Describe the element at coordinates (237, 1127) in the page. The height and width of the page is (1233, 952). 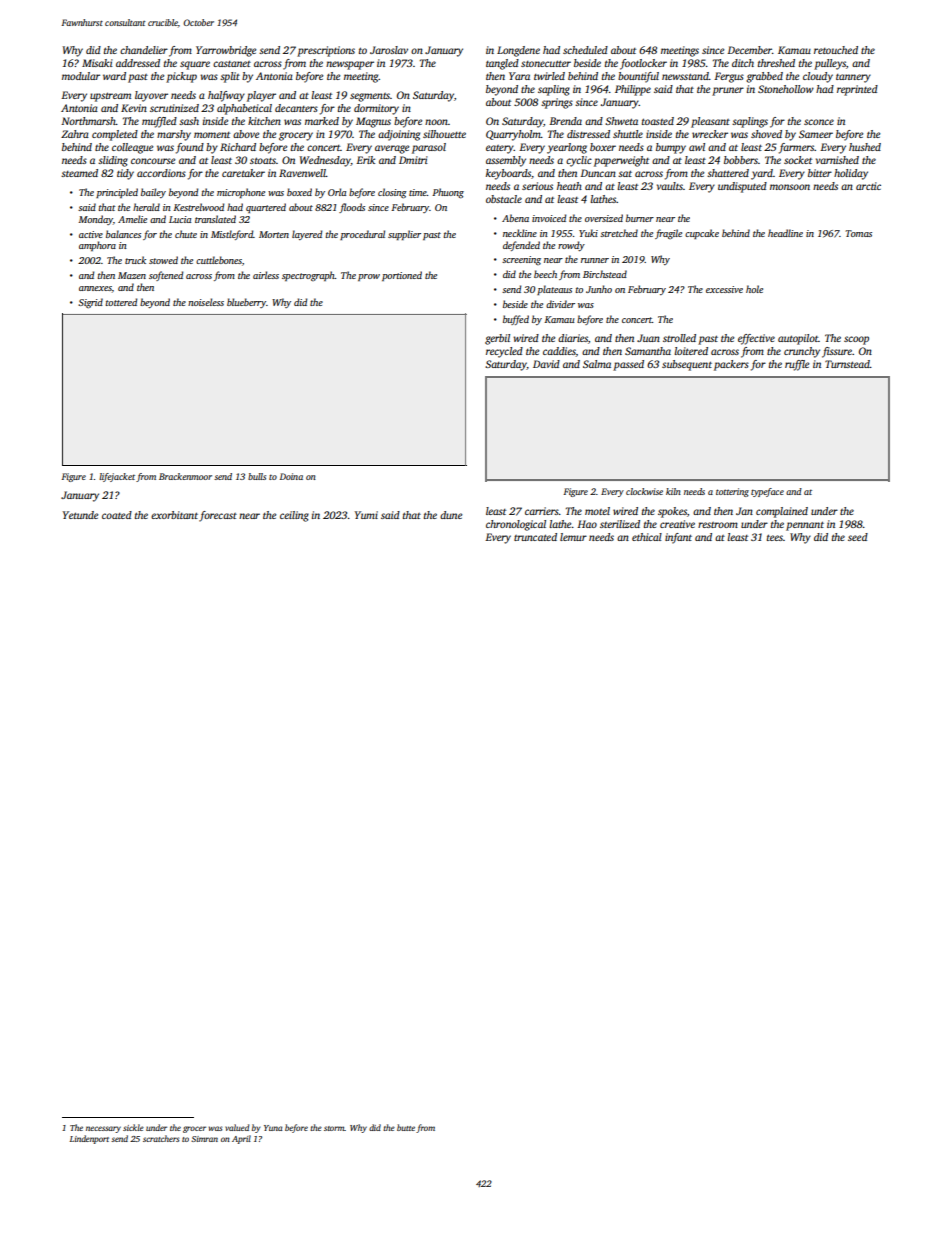
I see `valued` at that location.
